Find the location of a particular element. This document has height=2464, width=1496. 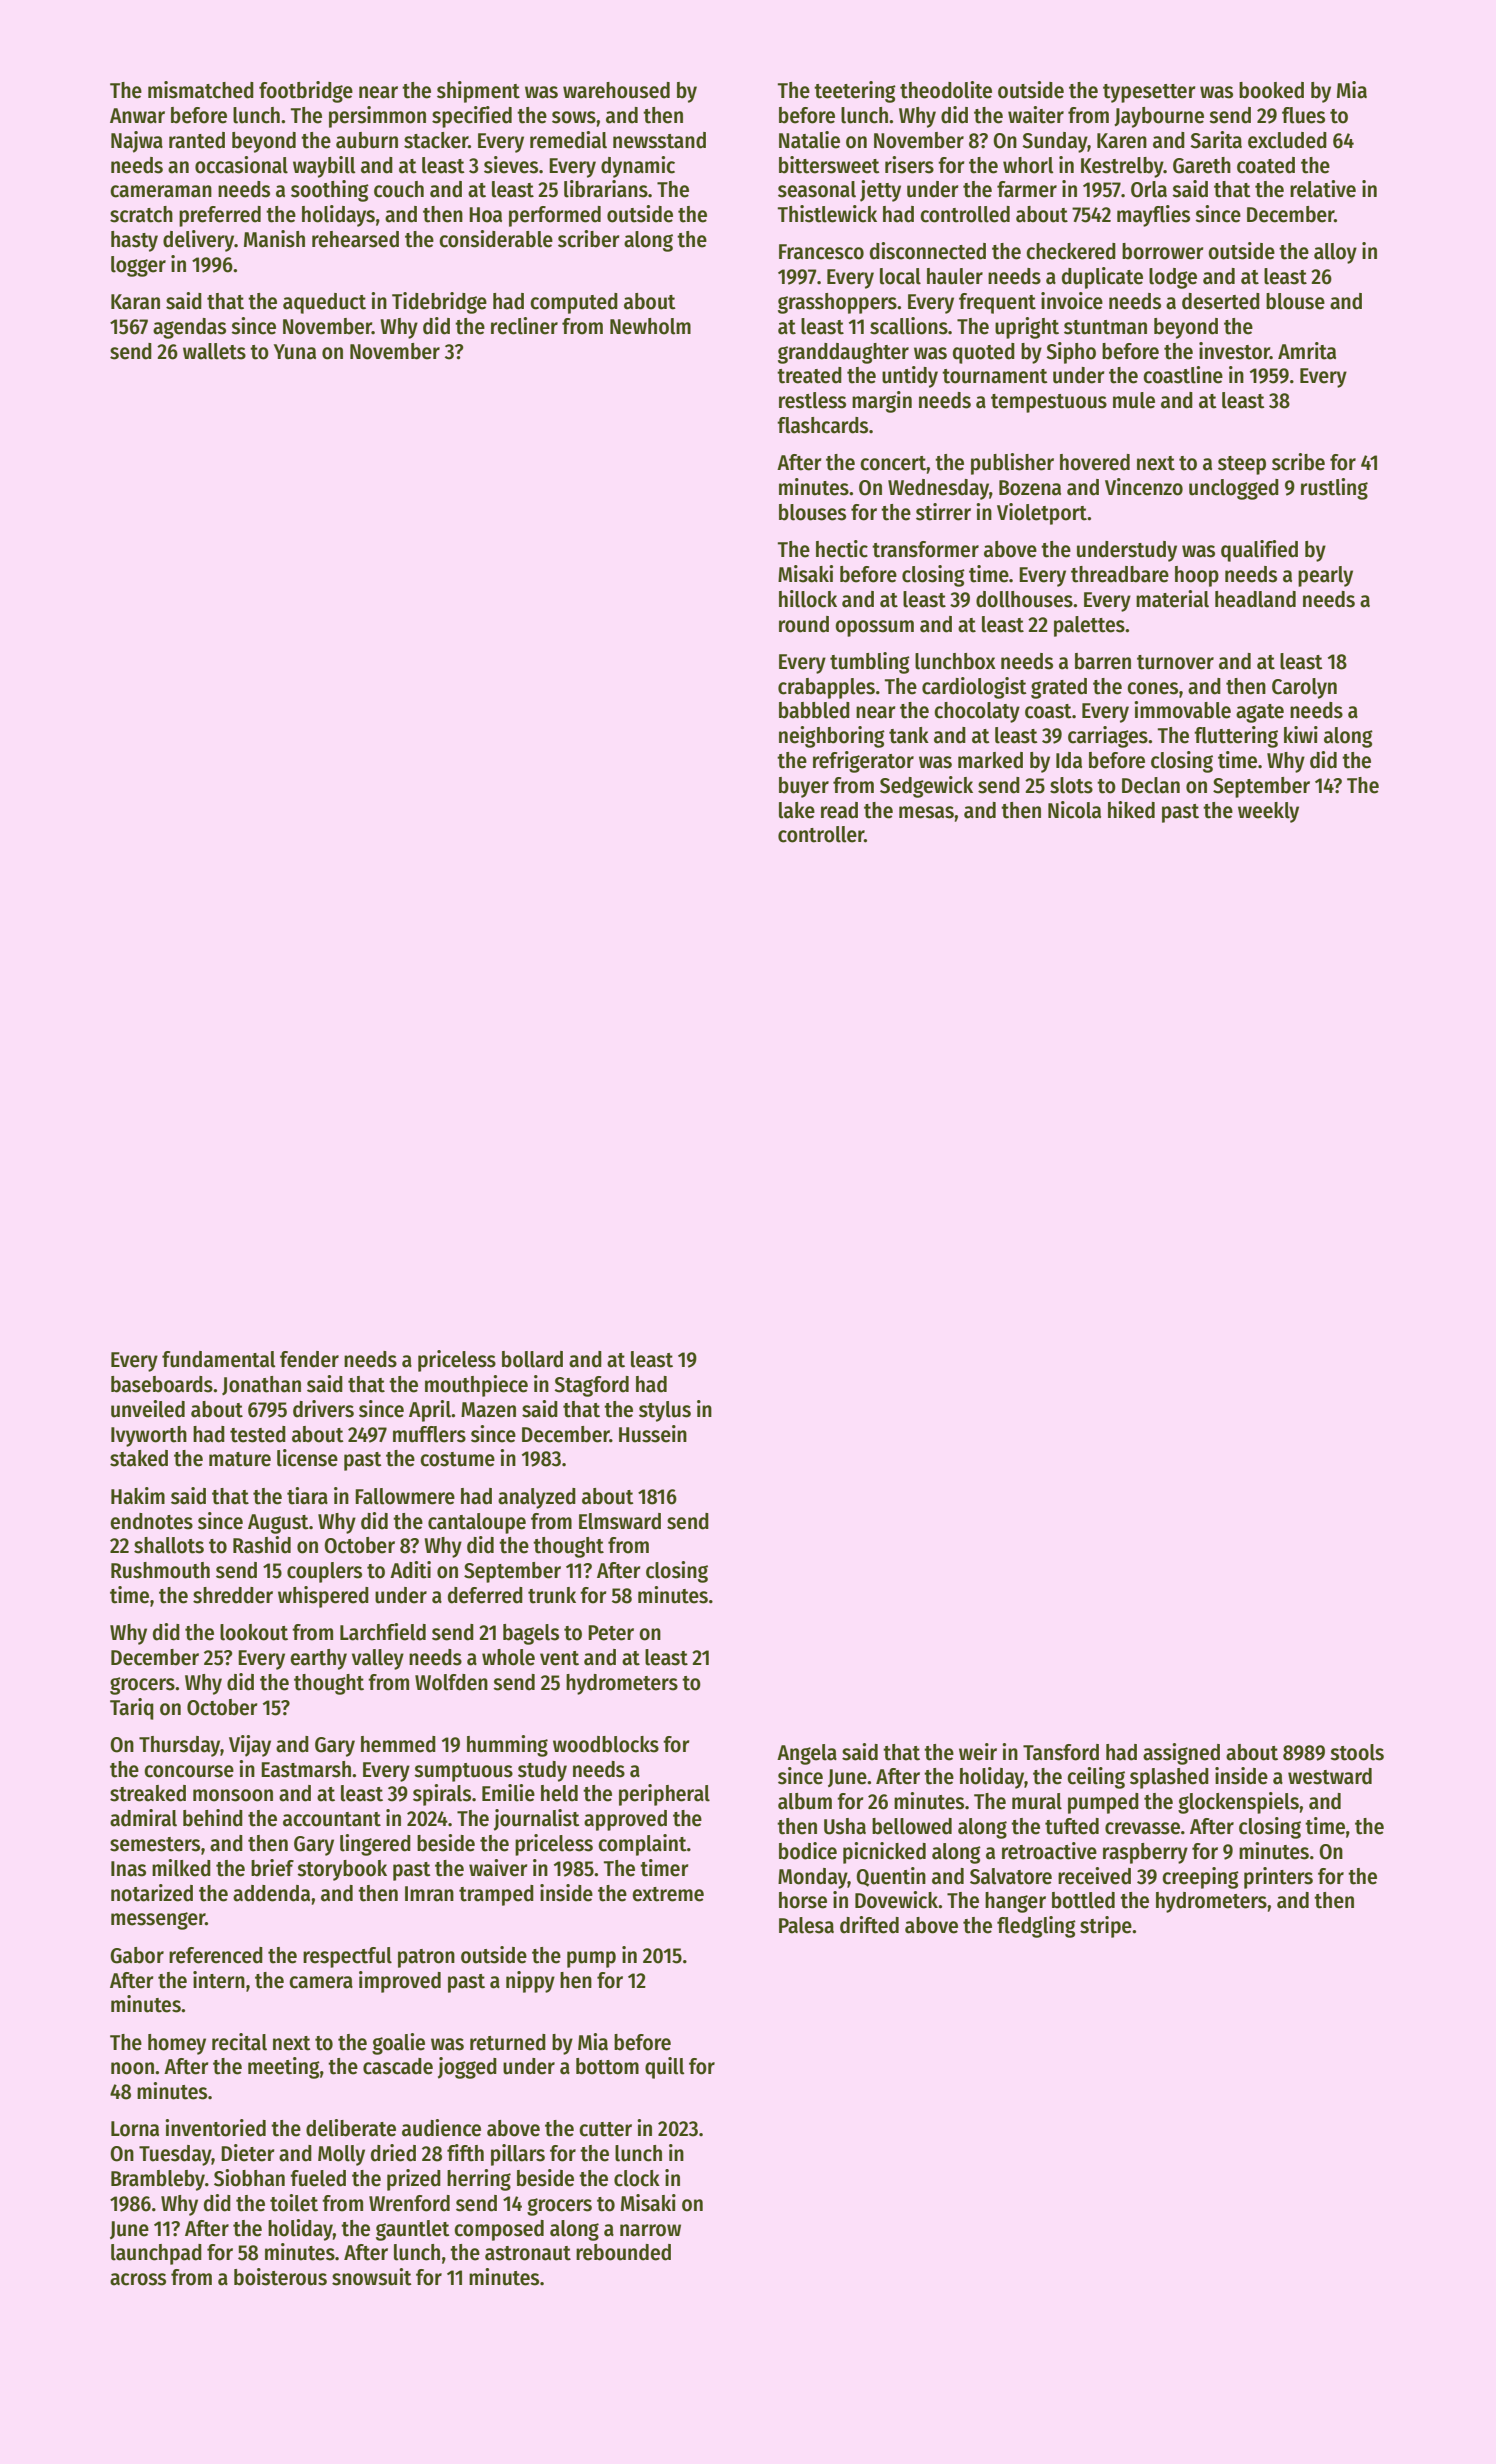

earthy is located at coordinates (318, 1659).
